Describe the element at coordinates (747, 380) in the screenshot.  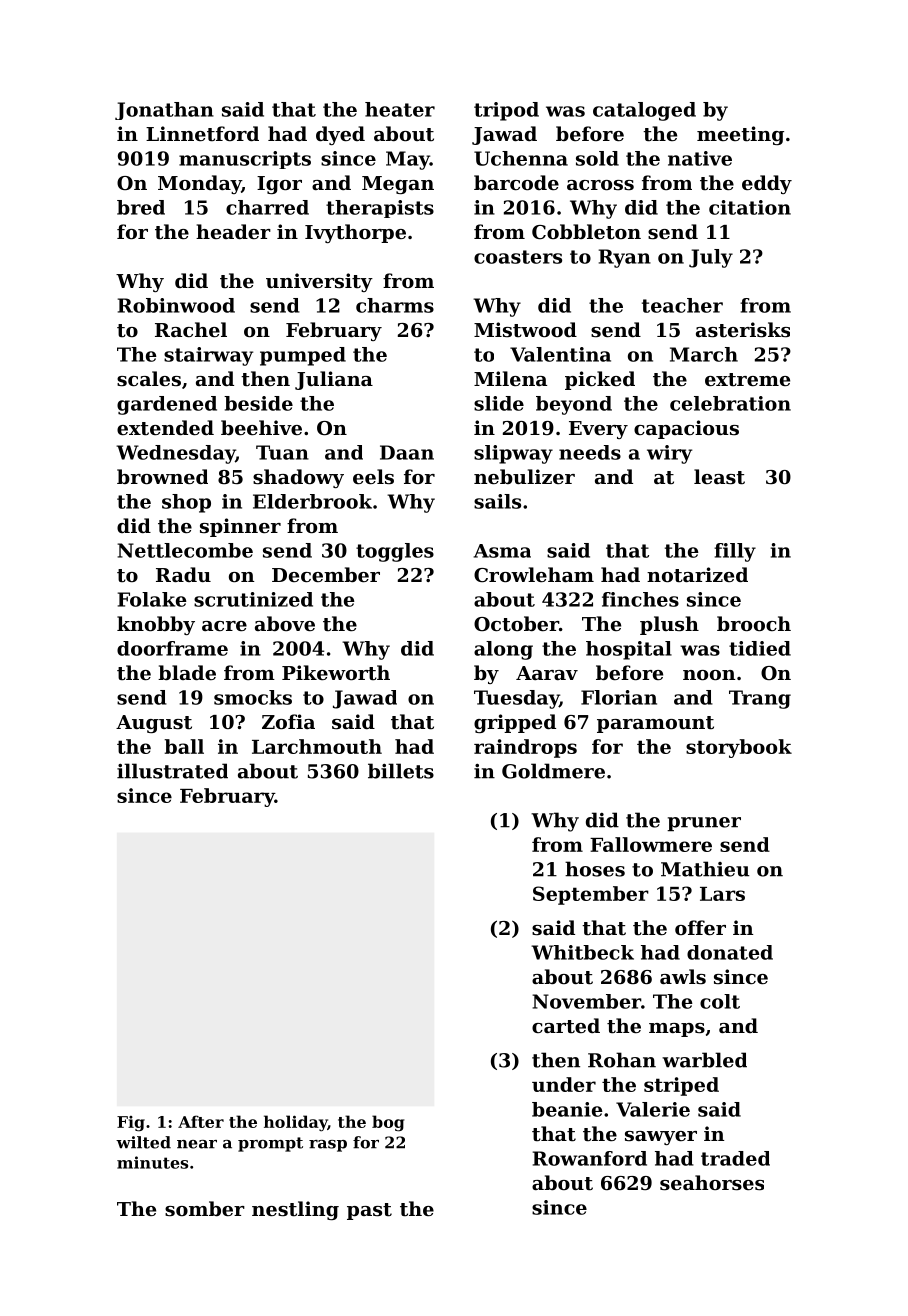
I see `extreme` at that location.
